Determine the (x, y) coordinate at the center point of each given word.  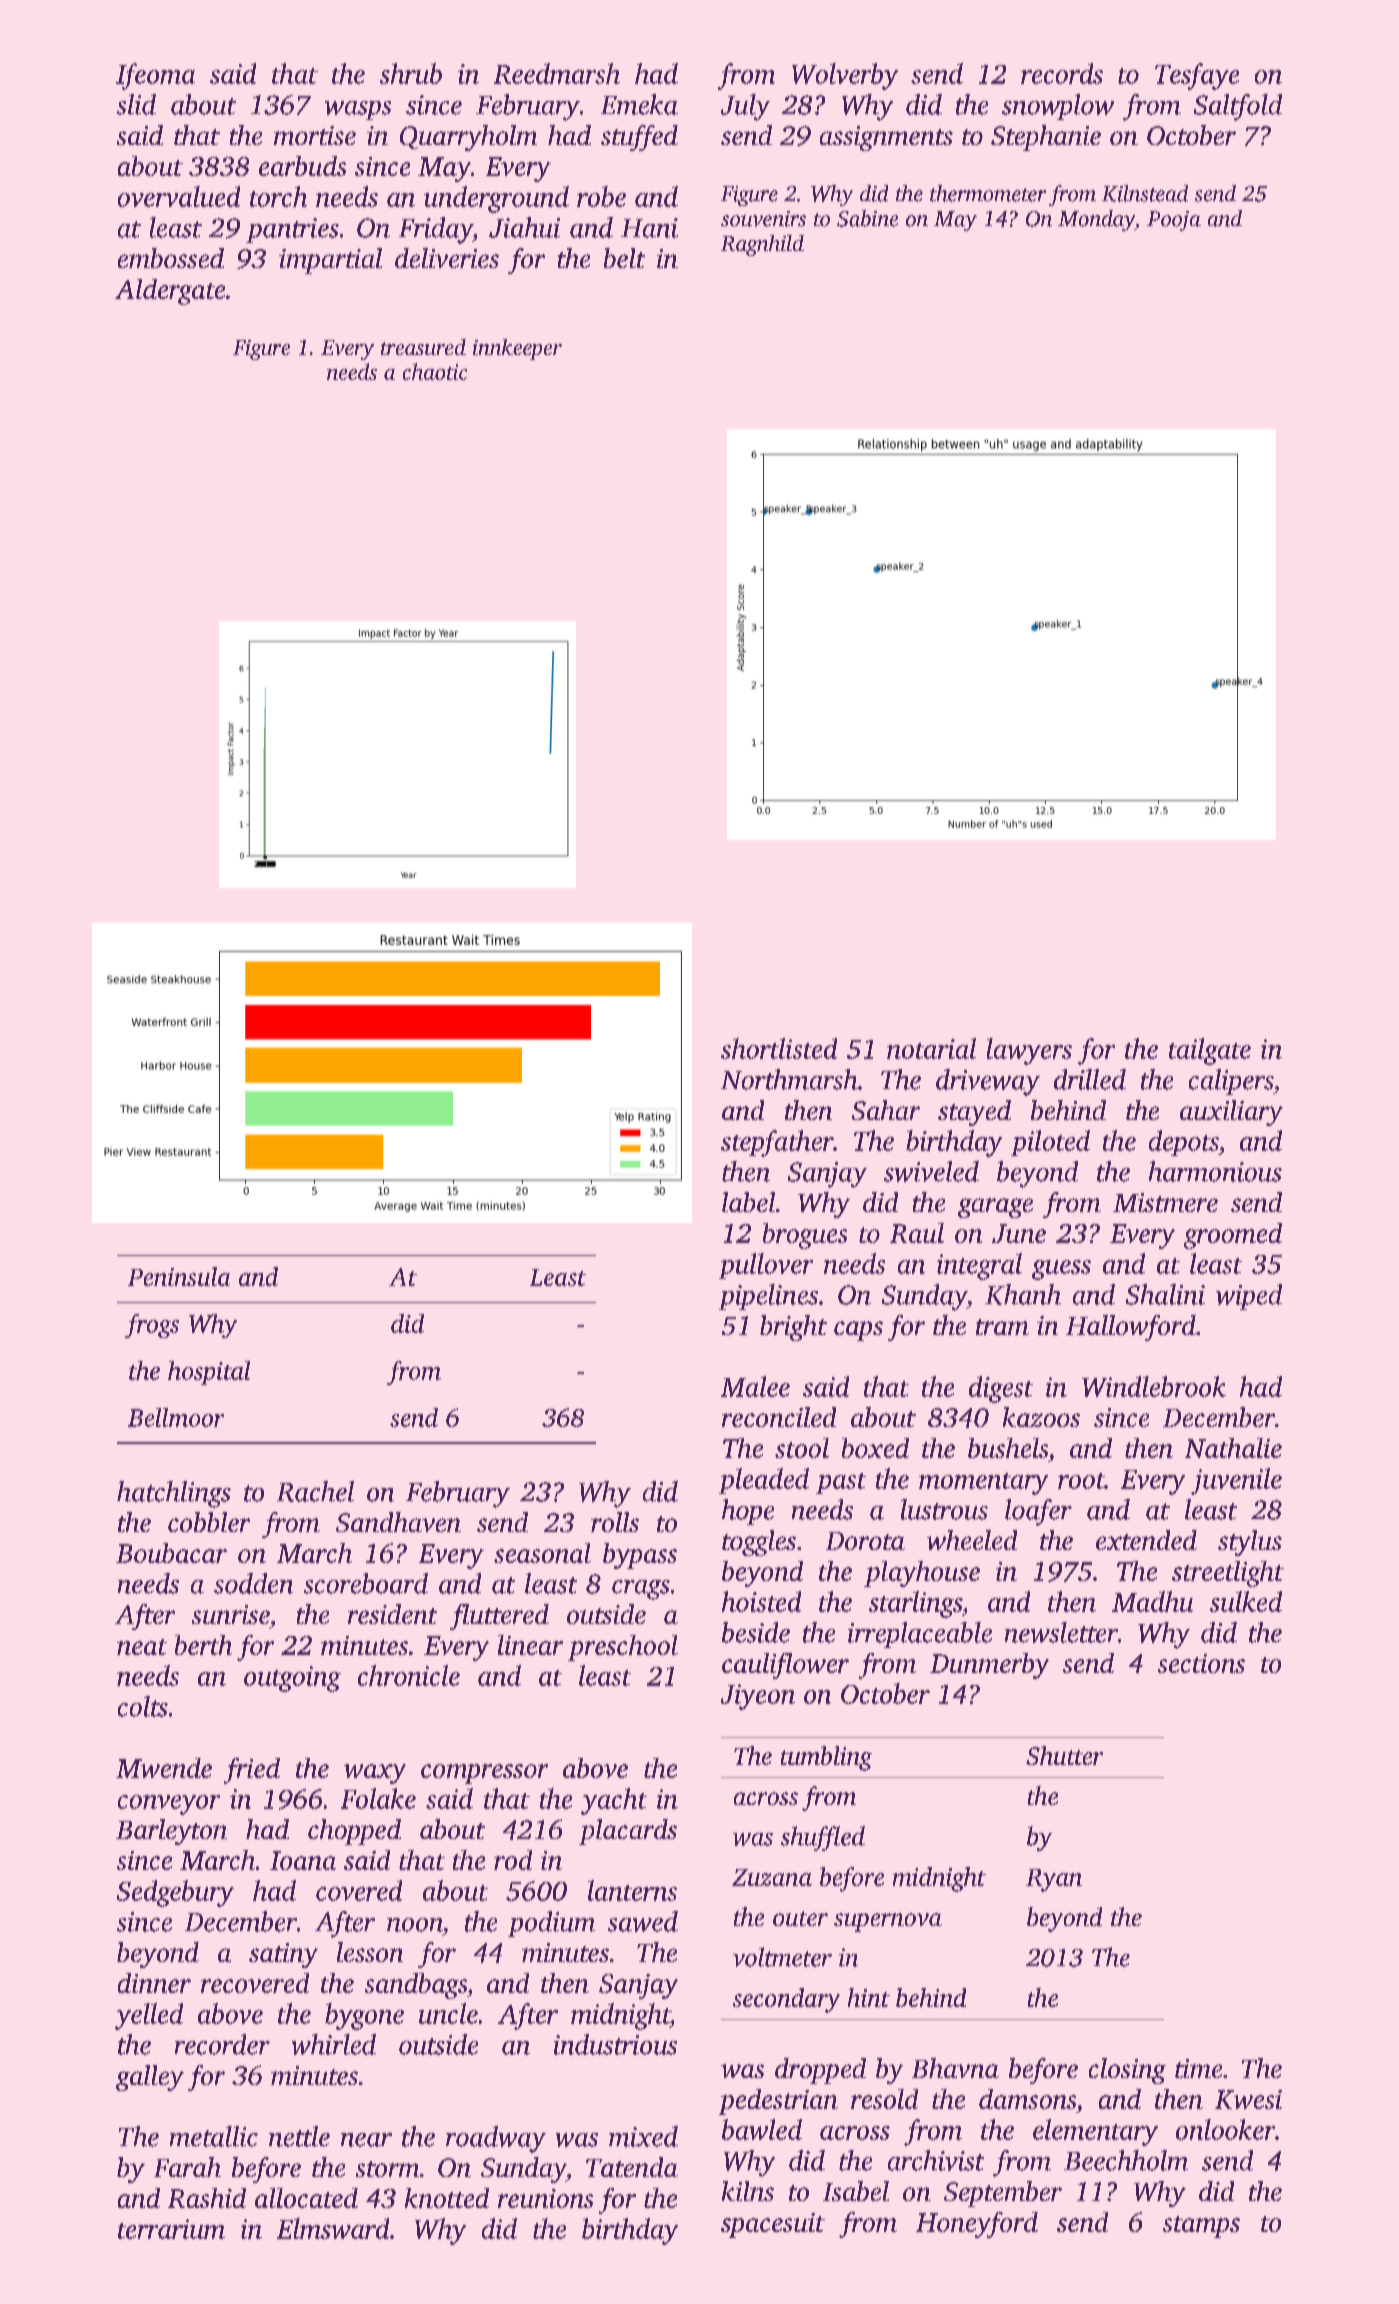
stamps (1201, 2227)
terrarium (171, 2229)
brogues (805, 1236)
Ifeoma (155, 76)
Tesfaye (1197, 76)
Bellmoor (176, 1417)
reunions (545, 2198)
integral (979, 1266)
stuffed (639, 138)
